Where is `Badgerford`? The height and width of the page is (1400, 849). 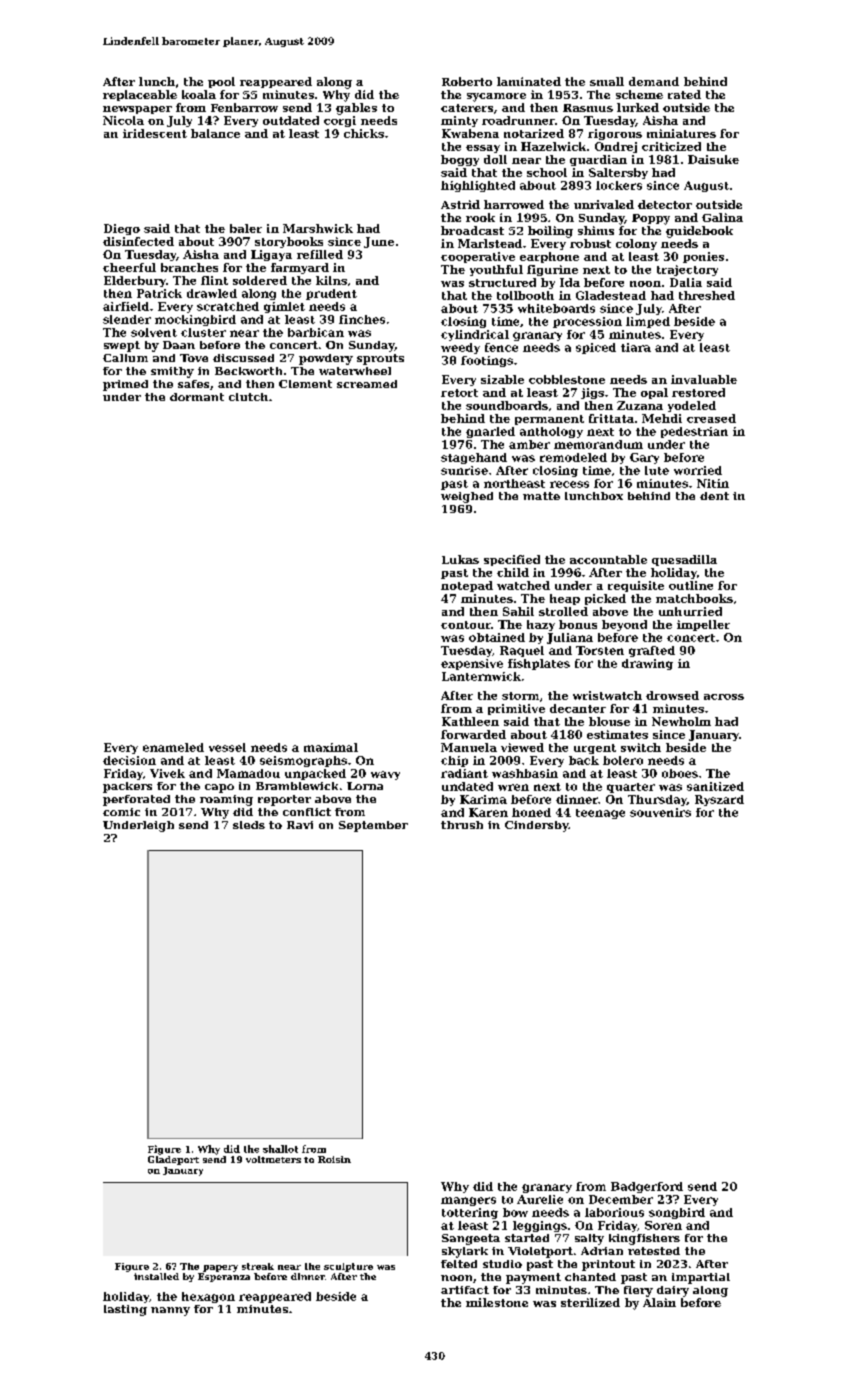
Badgerford is located at coordinates (647, 1187).
